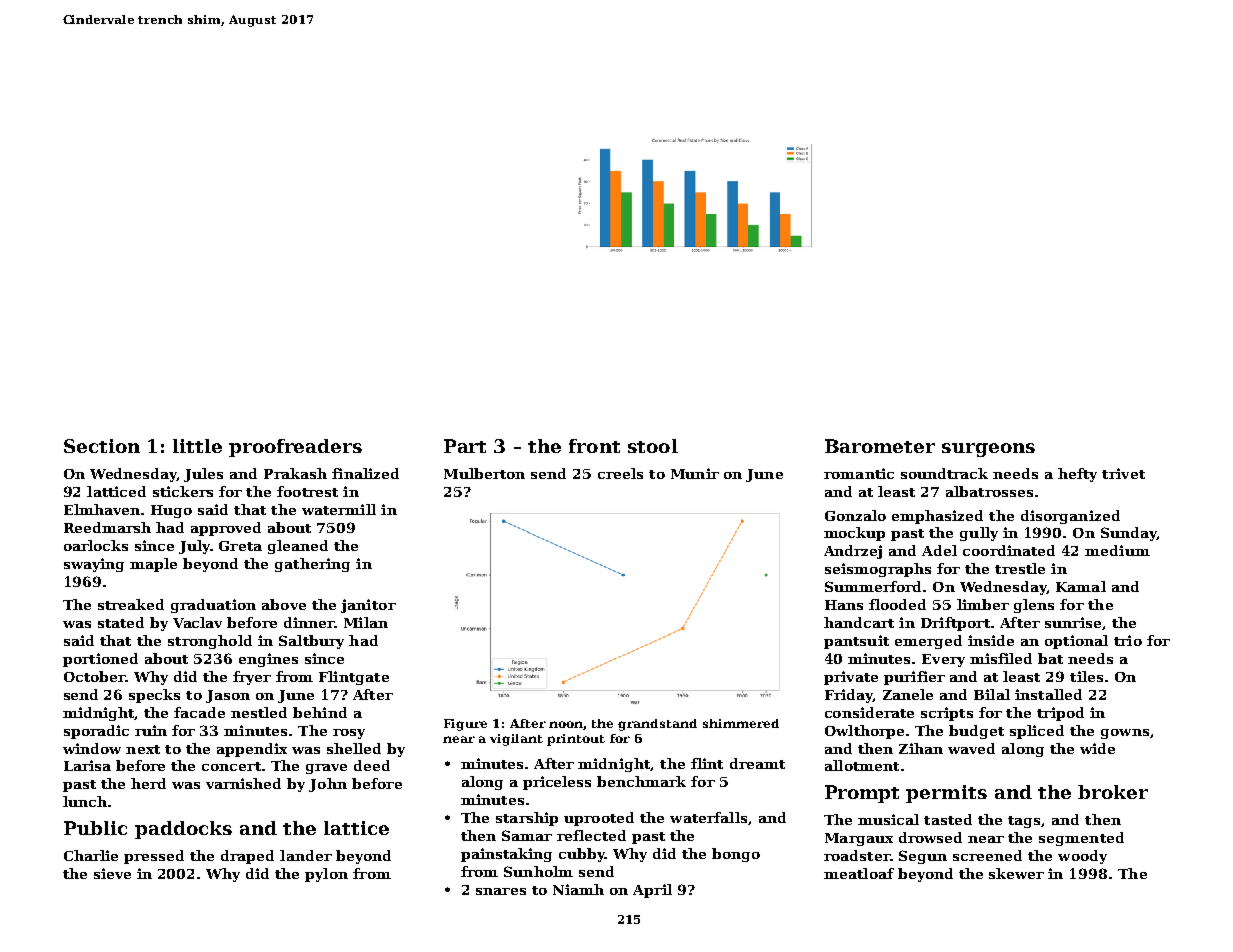  What do you see at coordinates (259, 712) in the screenshot?
I see `nestled` at bounding box center [259, 712].
